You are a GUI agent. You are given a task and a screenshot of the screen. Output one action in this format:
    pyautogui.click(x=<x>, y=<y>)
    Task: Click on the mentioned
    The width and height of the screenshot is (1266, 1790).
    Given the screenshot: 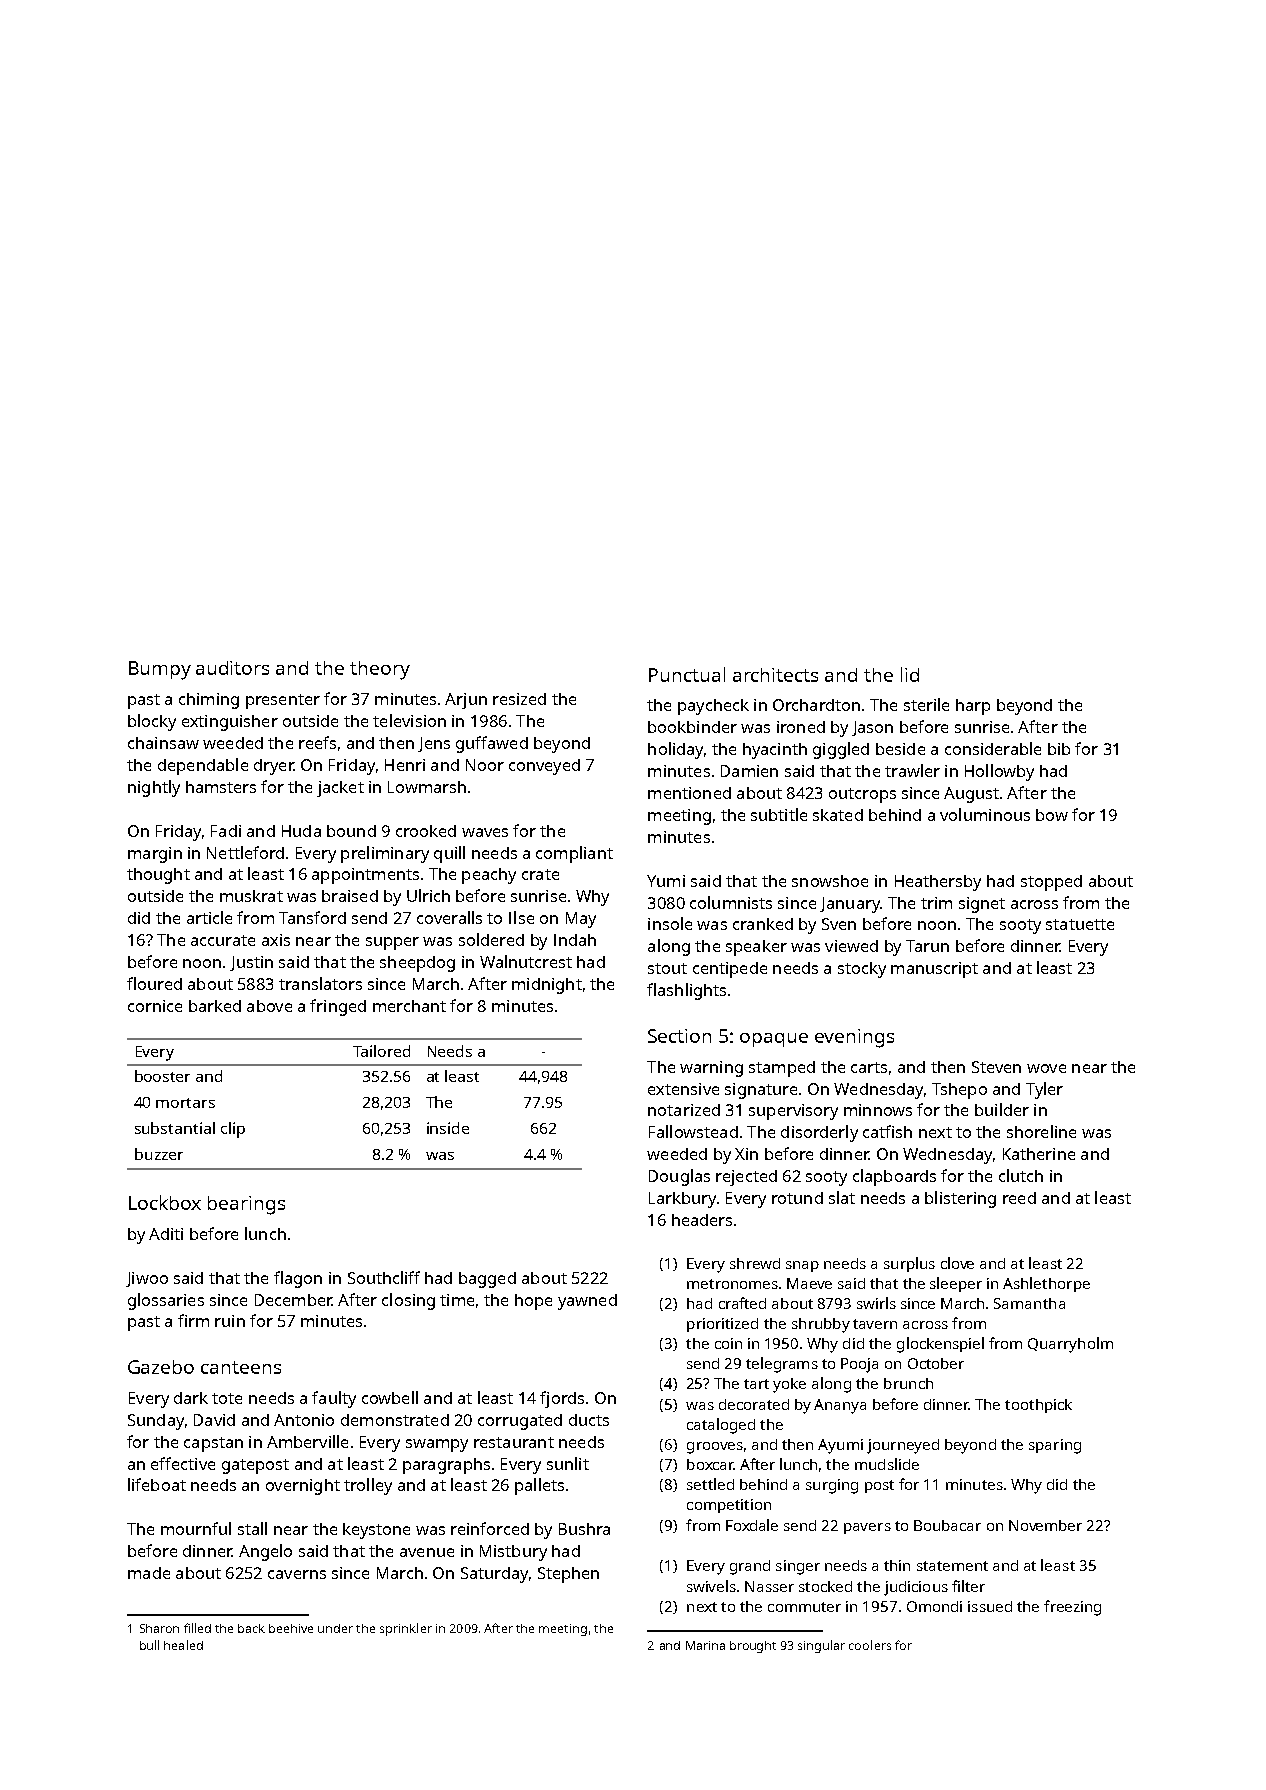 What is the action you would take?
    pyautogui.click(x=689, y=793)
